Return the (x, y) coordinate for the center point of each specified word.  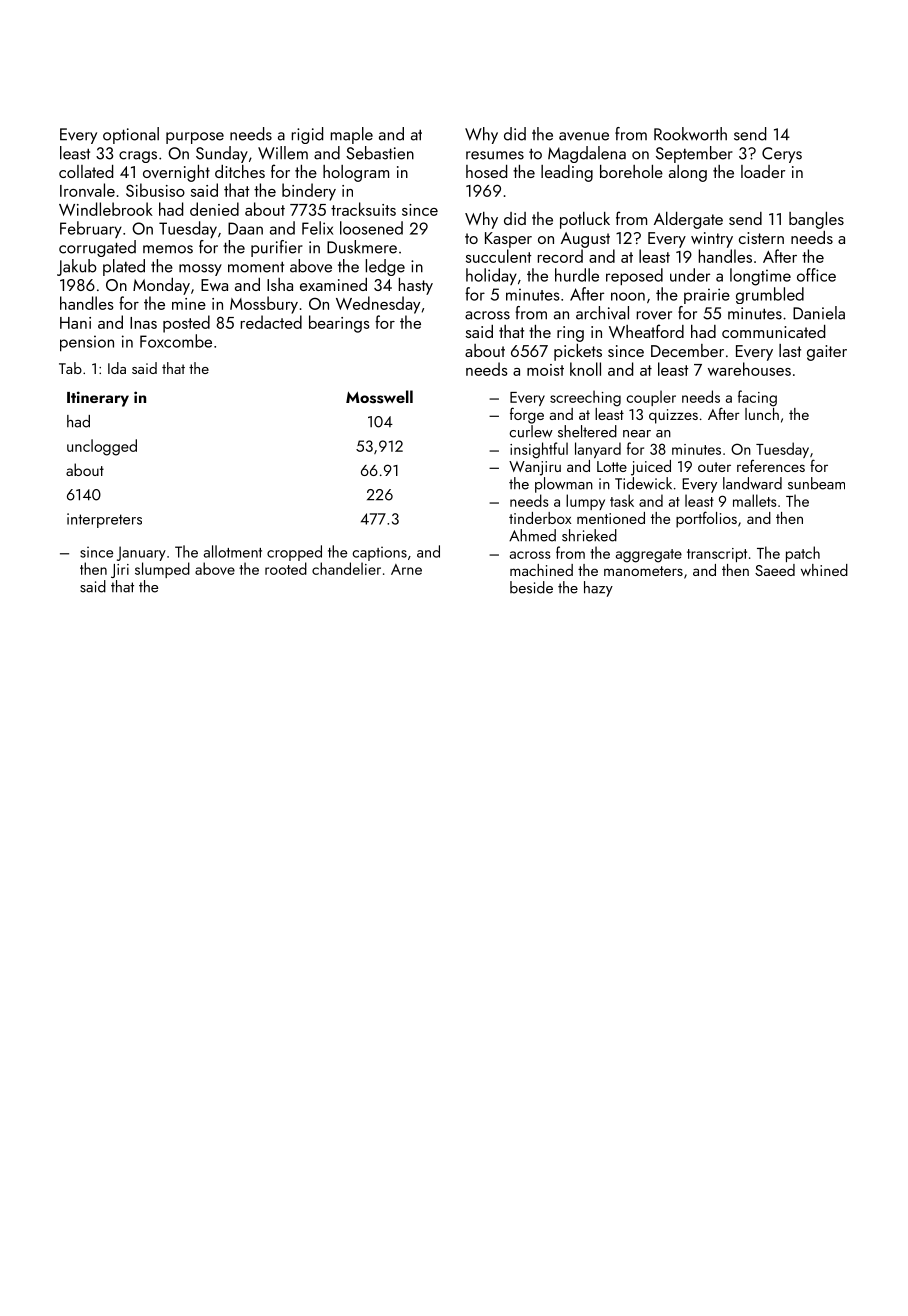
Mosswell (379, 397)
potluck (585, 220)
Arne (406, 569)
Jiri (120, 571)
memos (168, 249)
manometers (643, 571)
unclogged (102, 447)
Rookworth (690, 134)
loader (763, 171)
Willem (283, 153)
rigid (307, 135)
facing (757, 398)
